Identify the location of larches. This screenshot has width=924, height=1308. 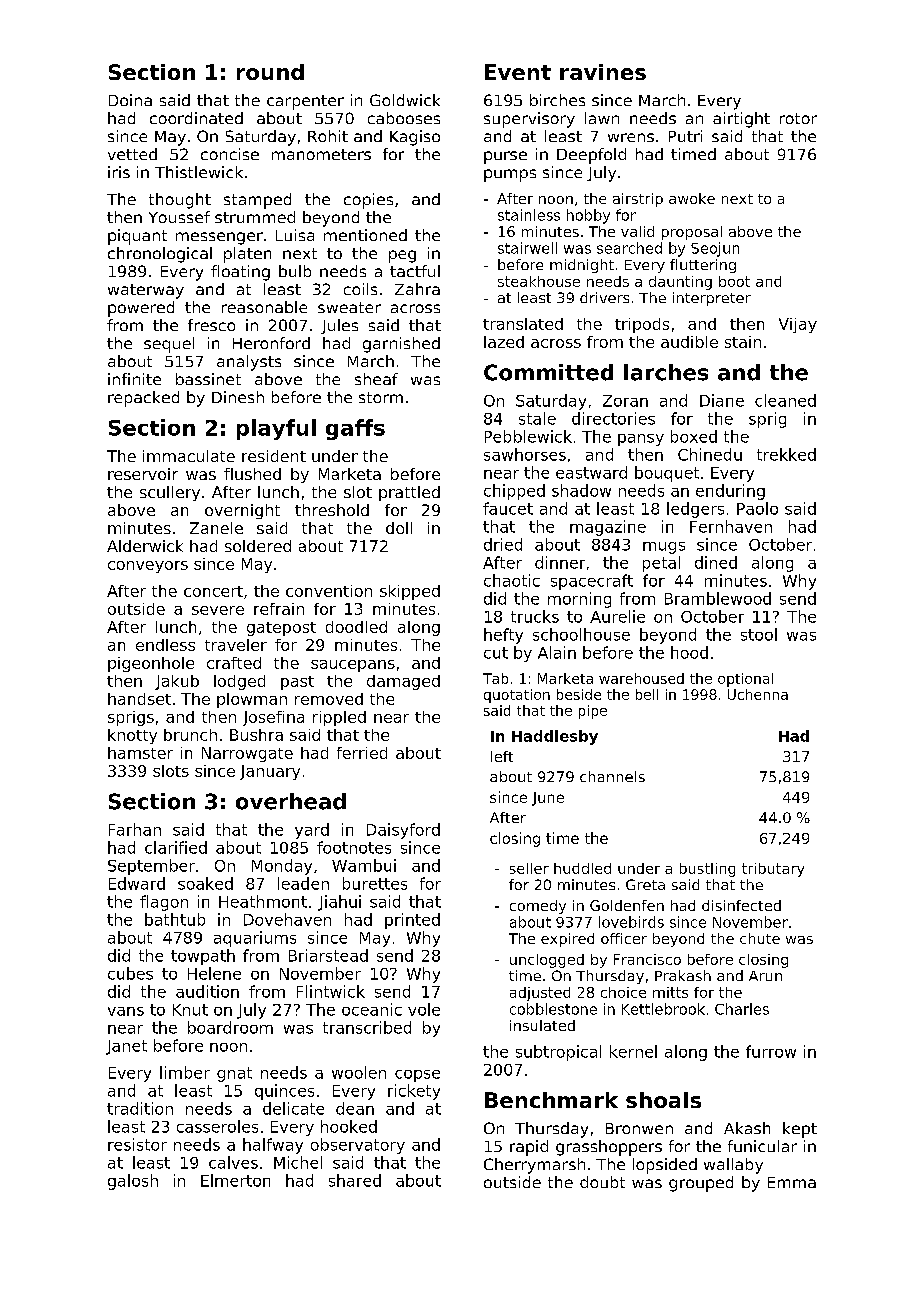
(666, 372).
